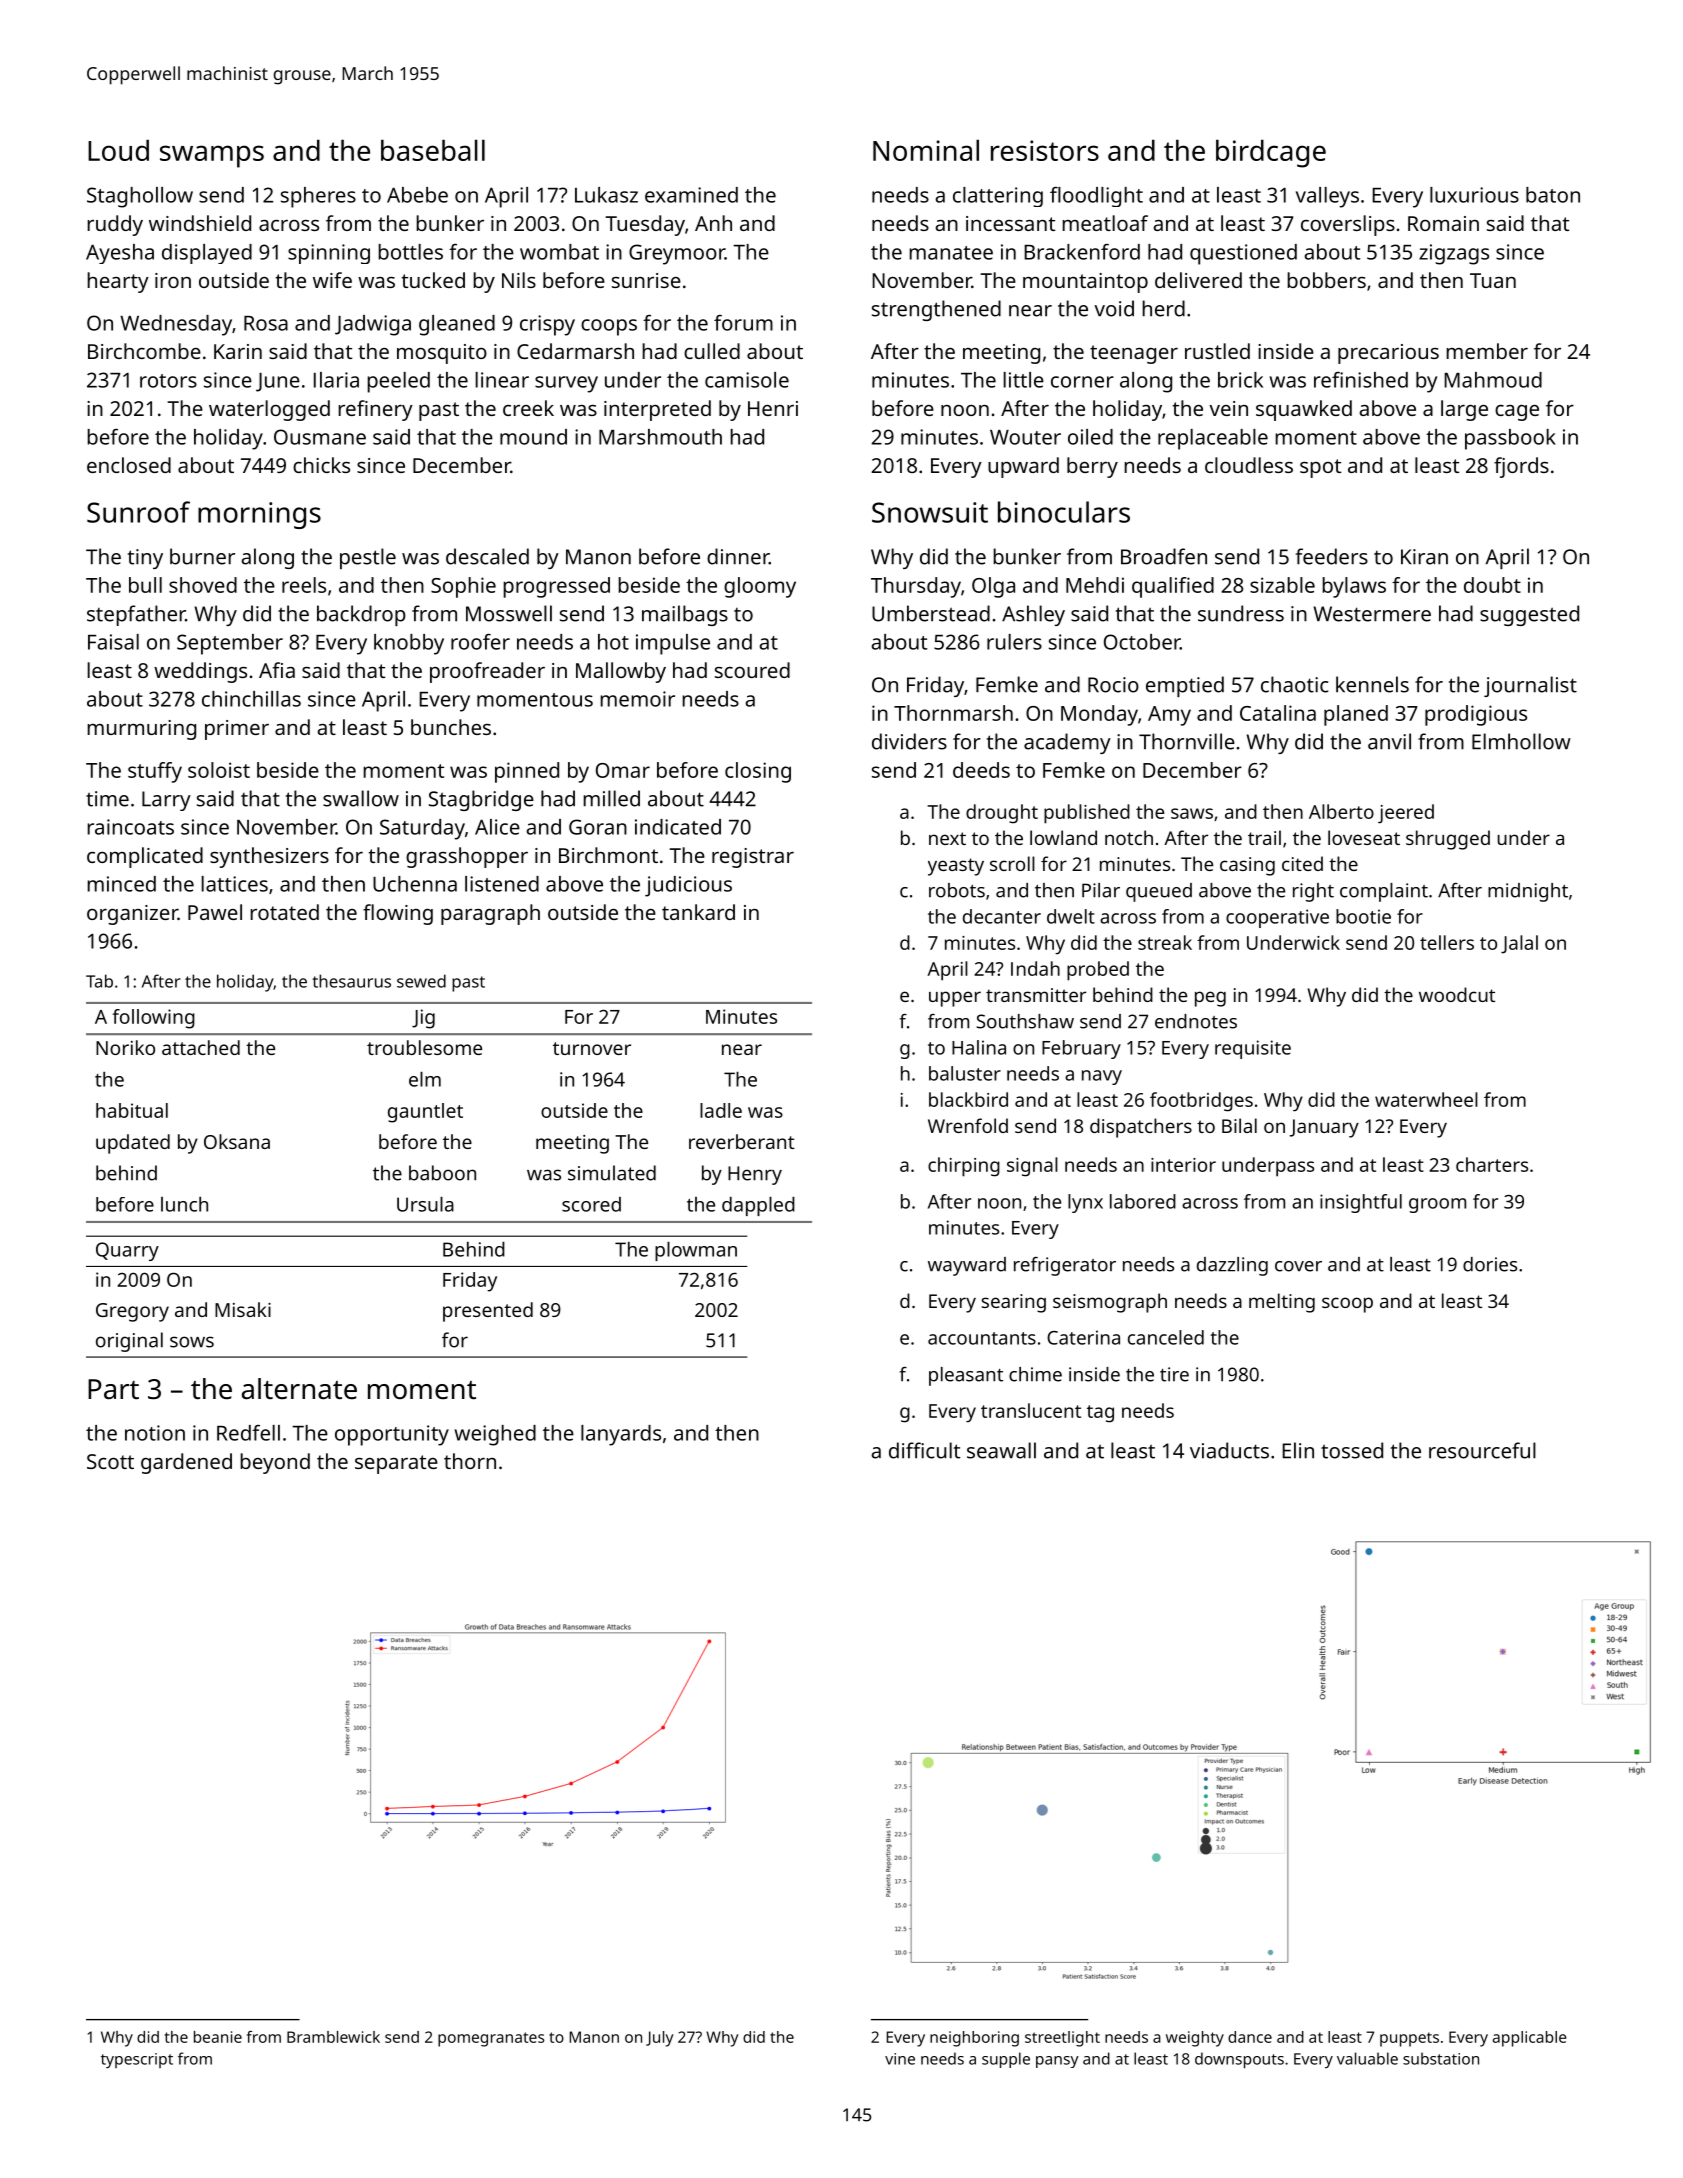  I want to click on dwelt, so click(1071, 916).
